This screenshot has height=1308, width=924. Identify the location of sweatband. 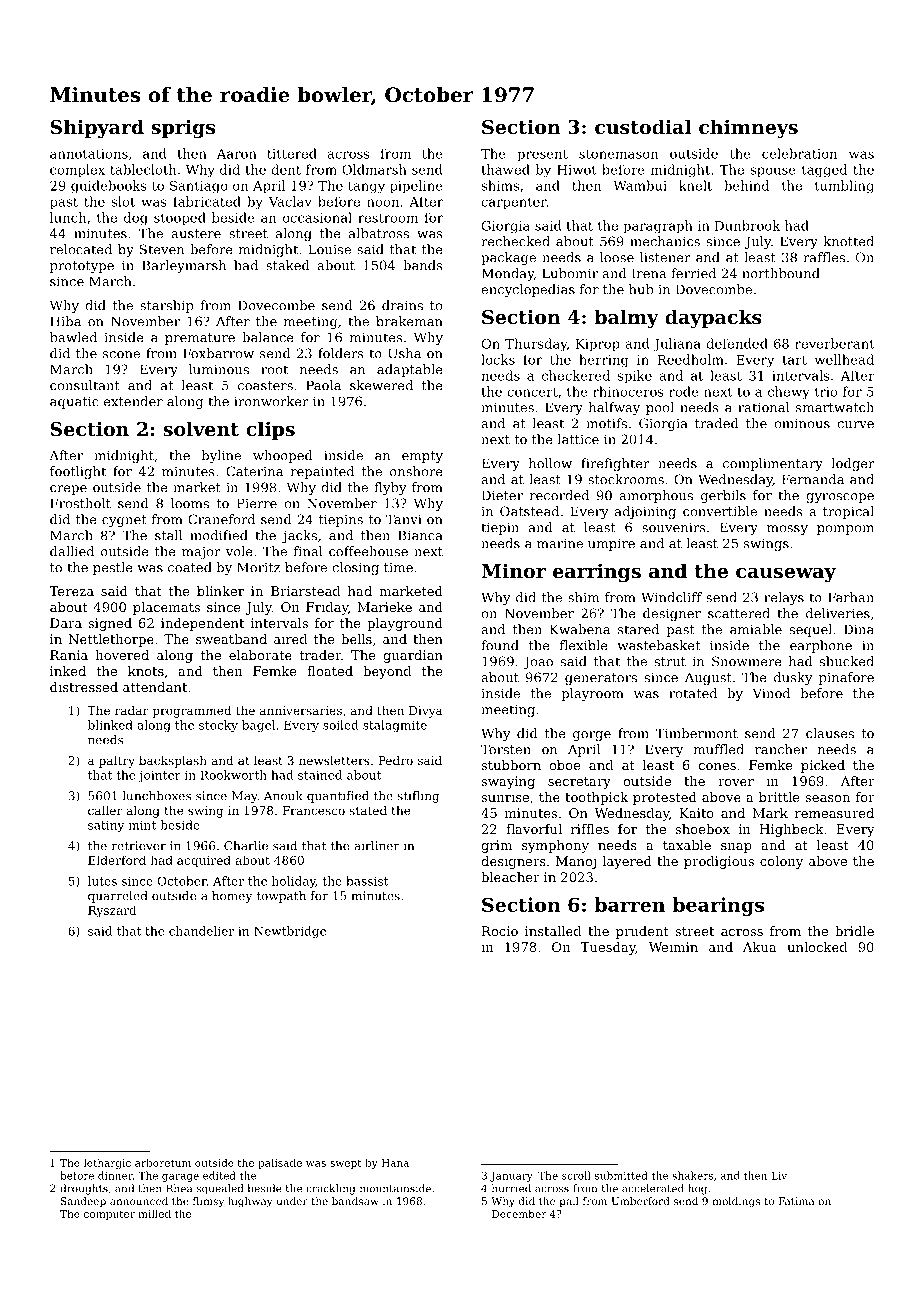
(231, 639).
